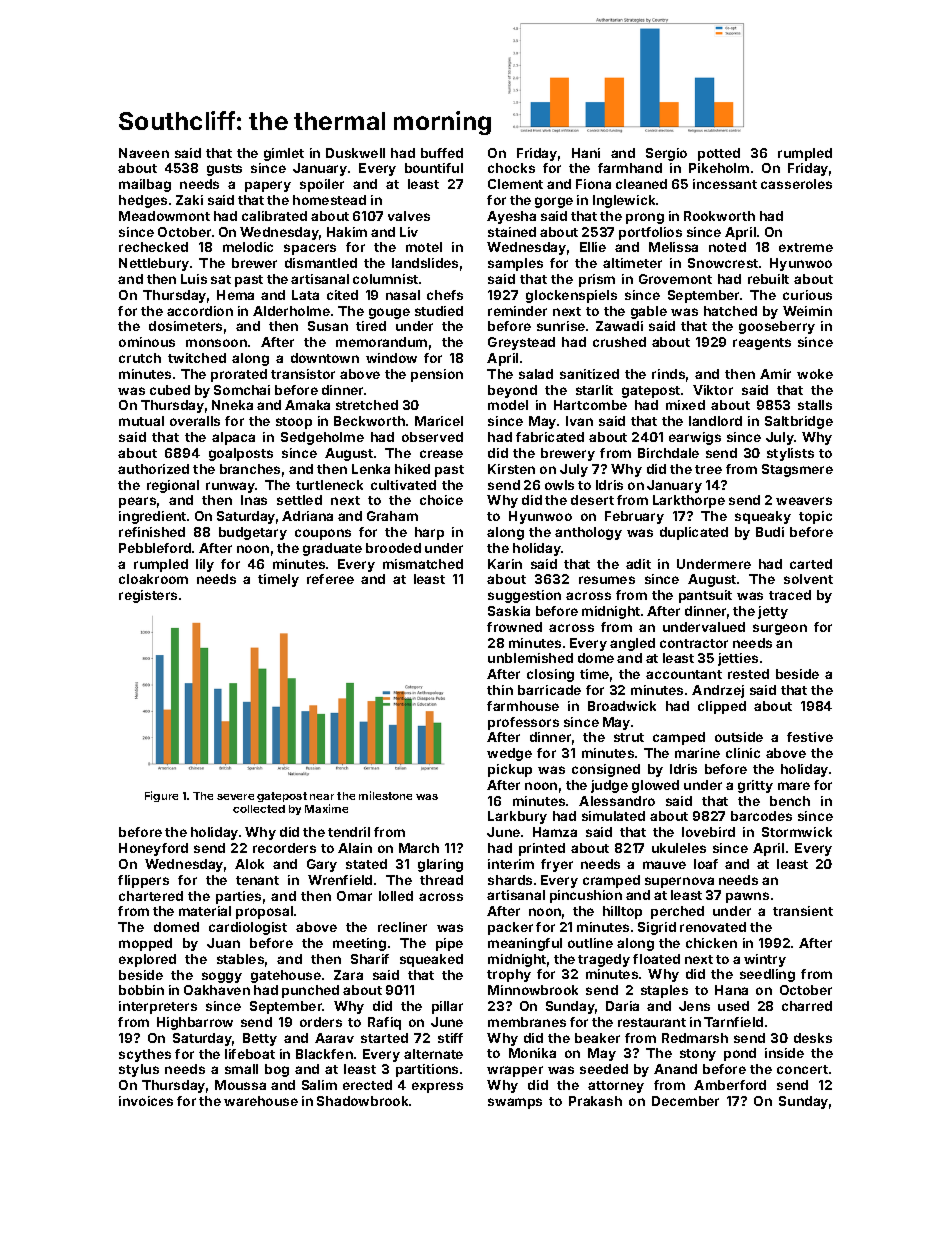 The height and width of the page is (1233, 952). I want to click on solvent, so click(808, 579).
